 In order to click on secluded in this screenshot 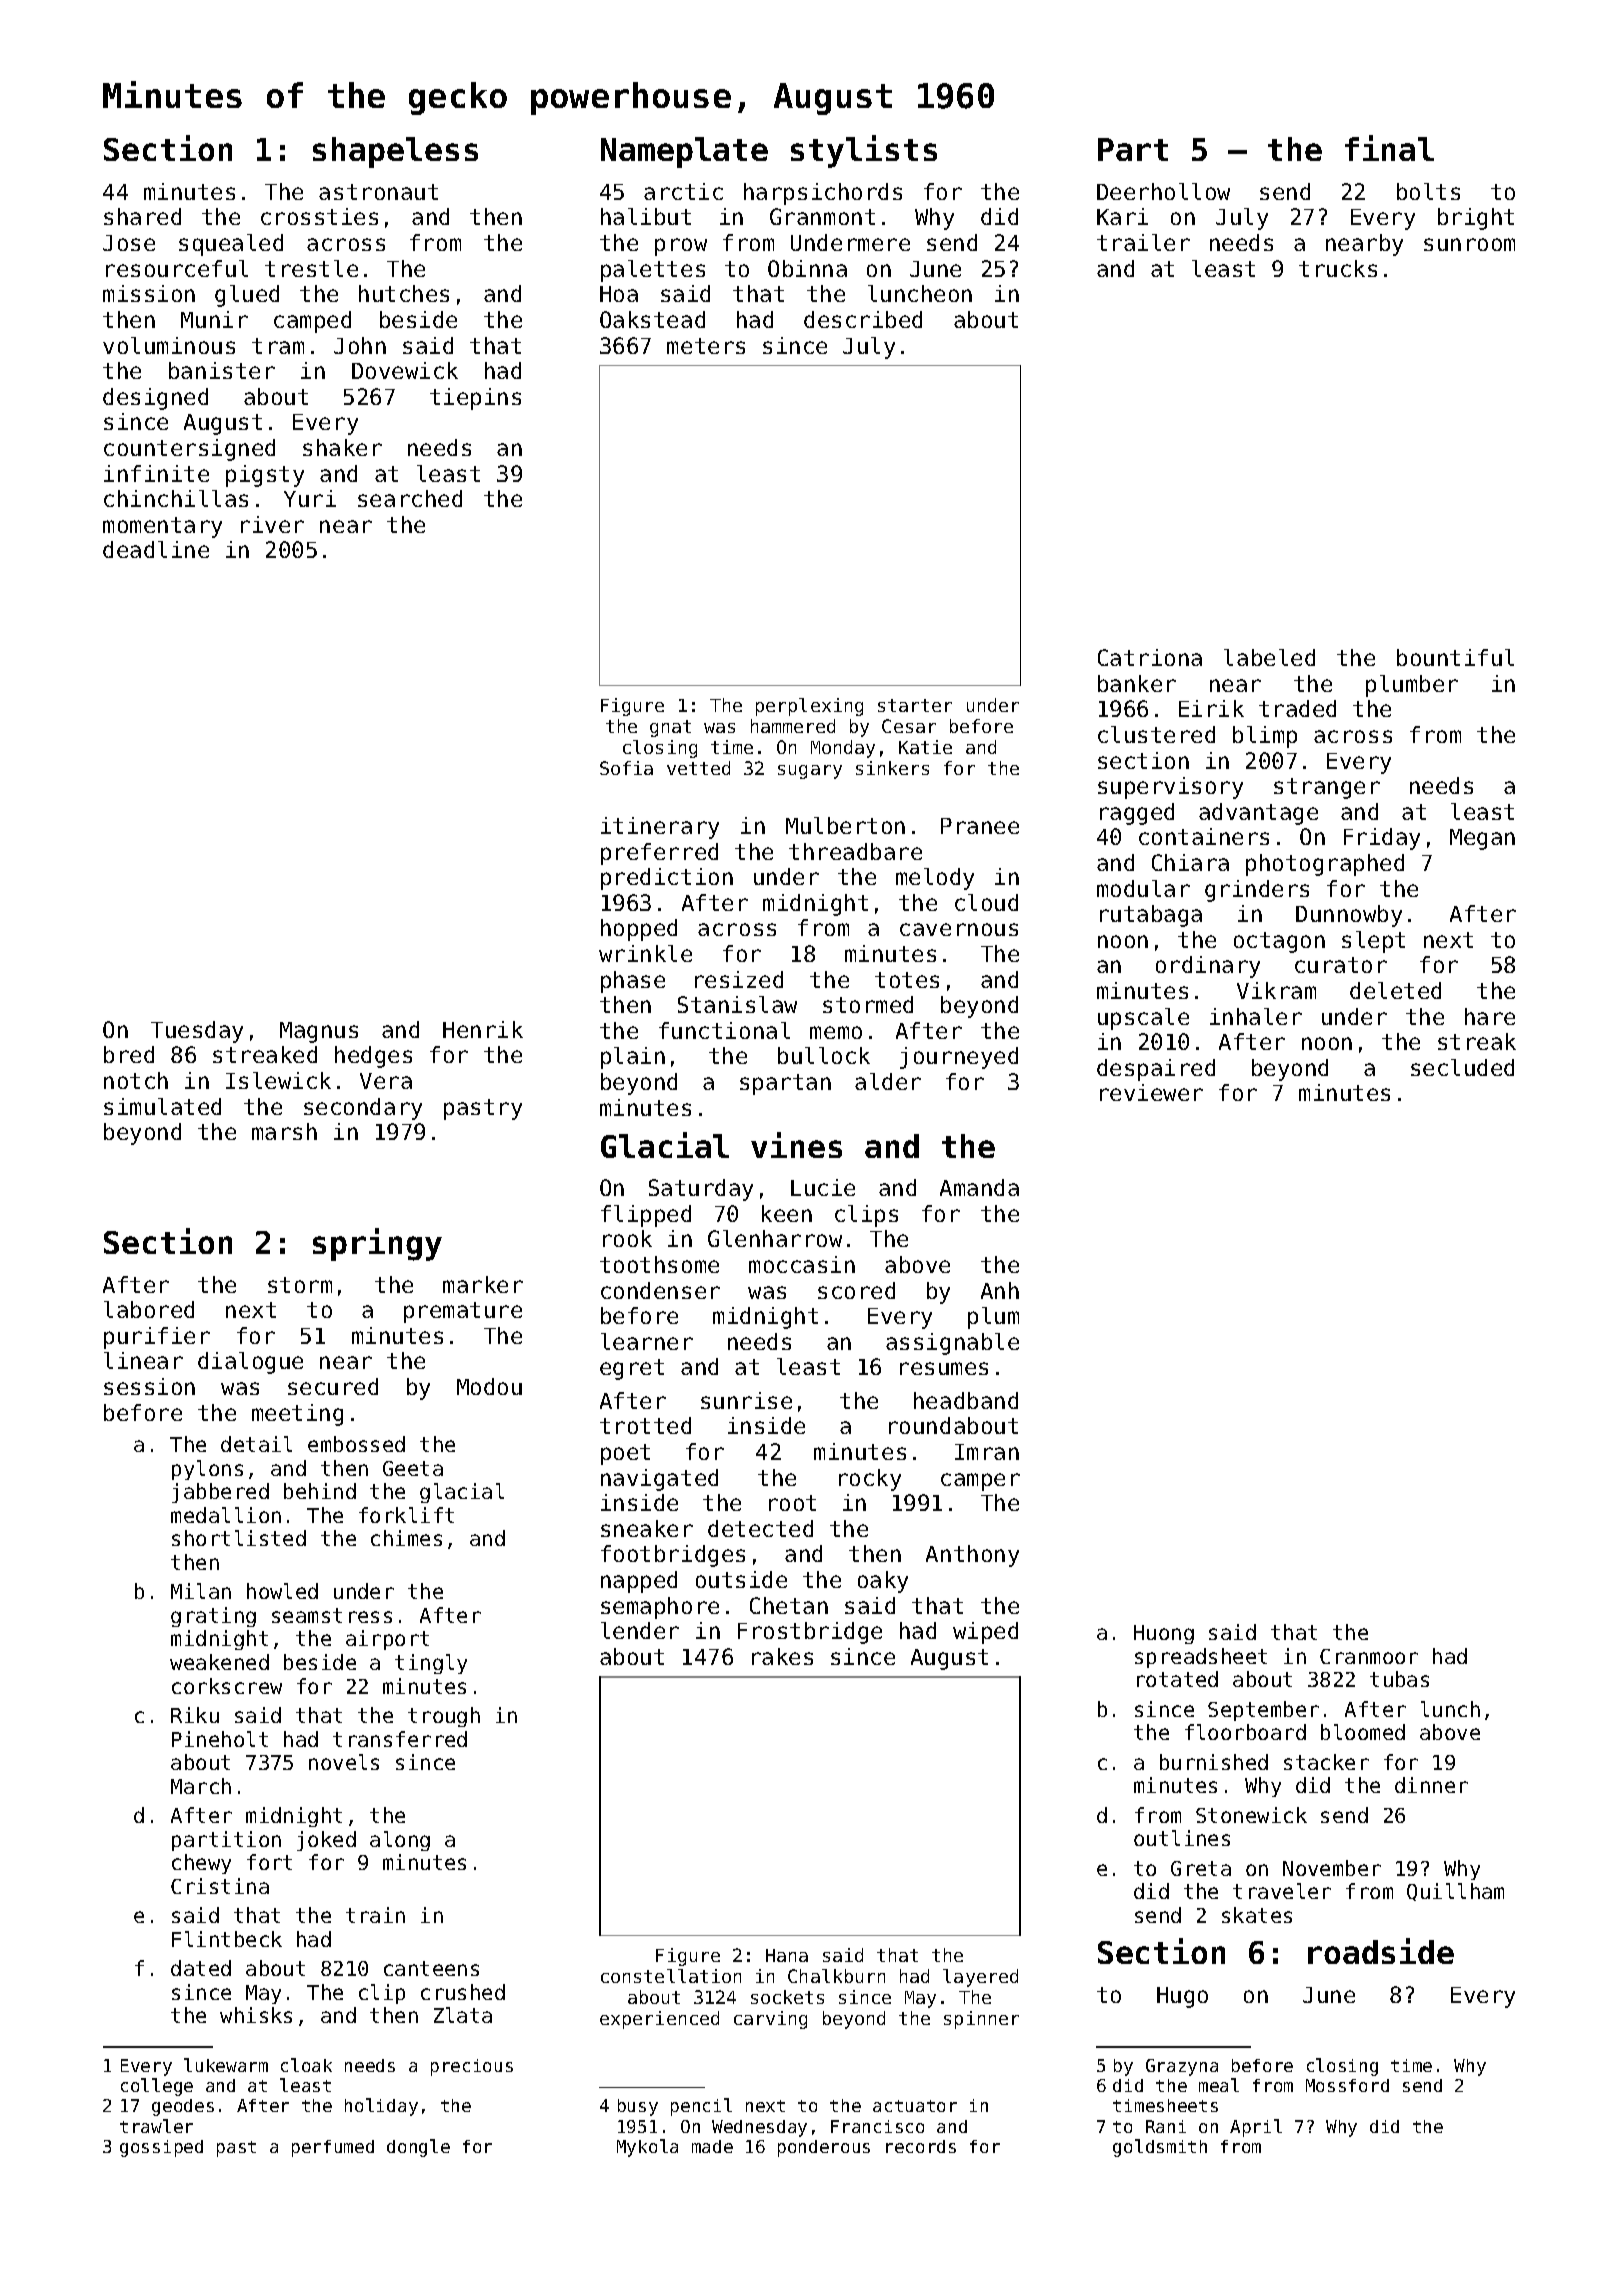, I will do `click(1462, 1067)`.
